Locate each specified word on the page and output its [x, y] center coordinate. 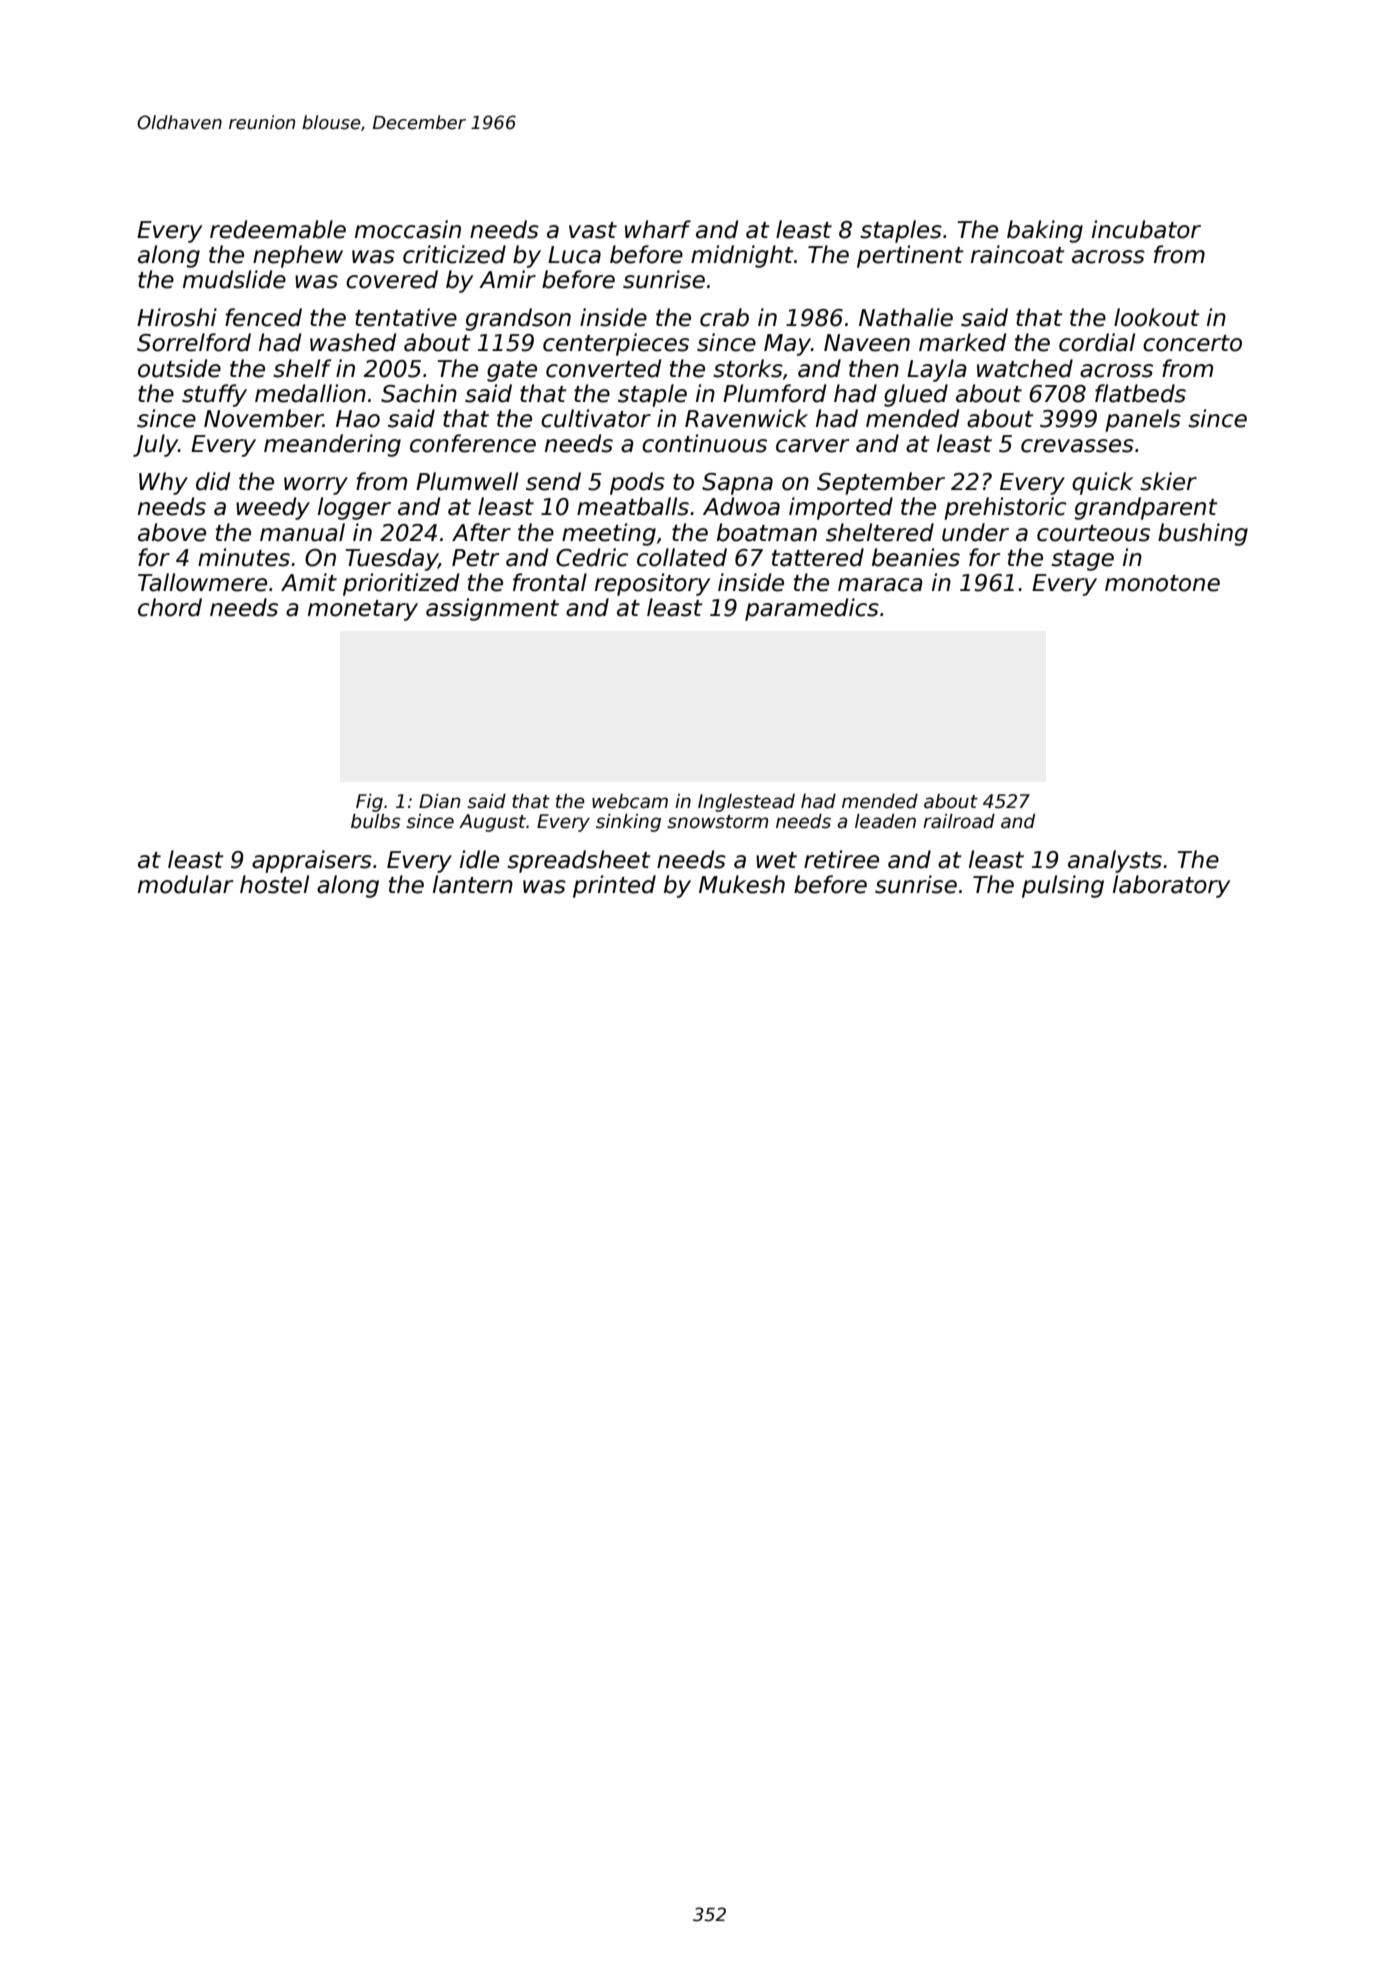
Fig [369, 803]
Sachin [419, 393]
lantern [473, 884]
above [172, 532]
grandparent [1146, 508]
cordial [1097, 342]
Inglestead [746, 803]
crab [724, 317]
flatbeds [1140, 393]
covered [392, 279]
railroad [959, 821]
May [787, 345]
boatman [767, 532]
